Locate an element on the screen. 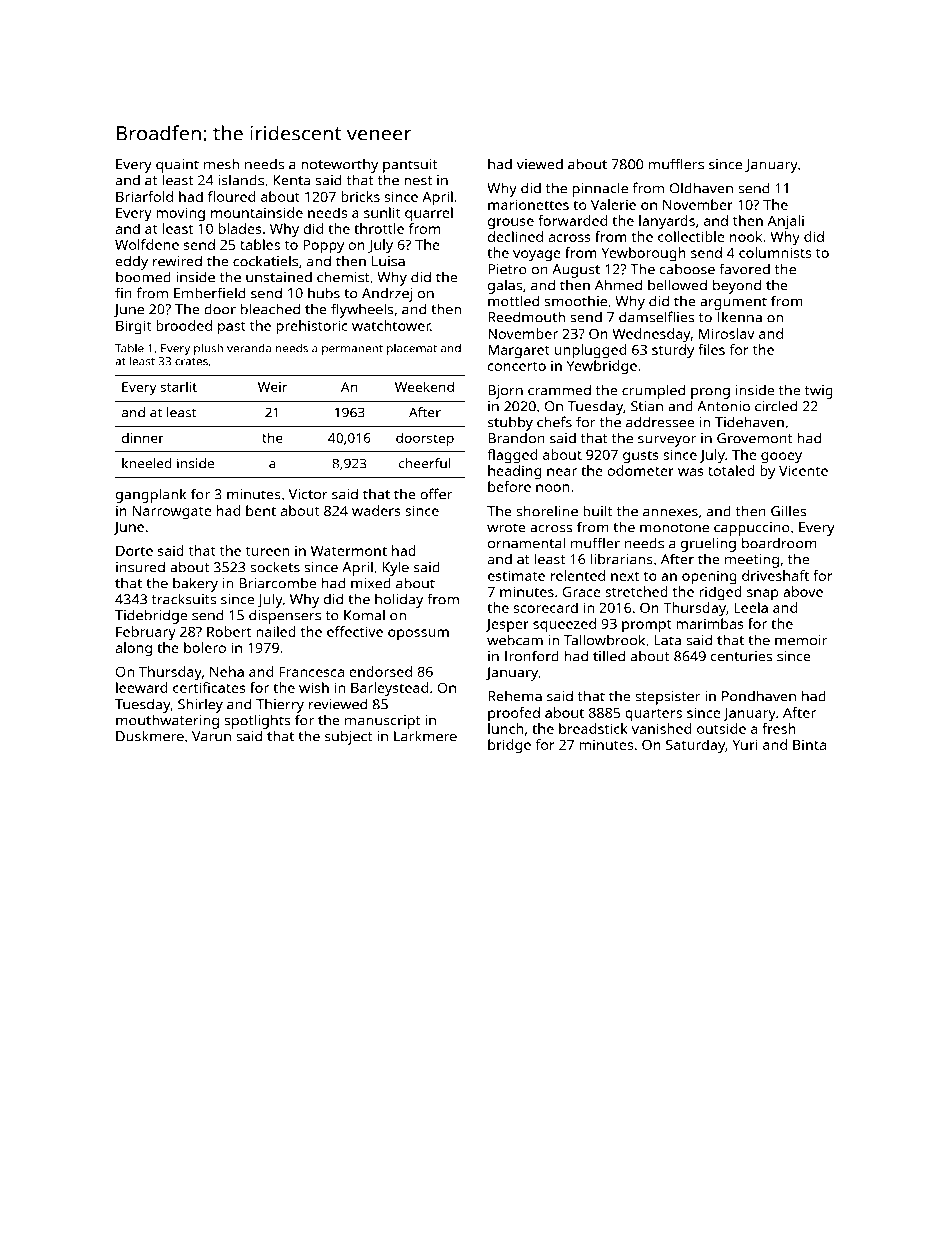 The width and height of the screenshot is (952, 1233). Barleystead is located at coordinates (389, 689).
